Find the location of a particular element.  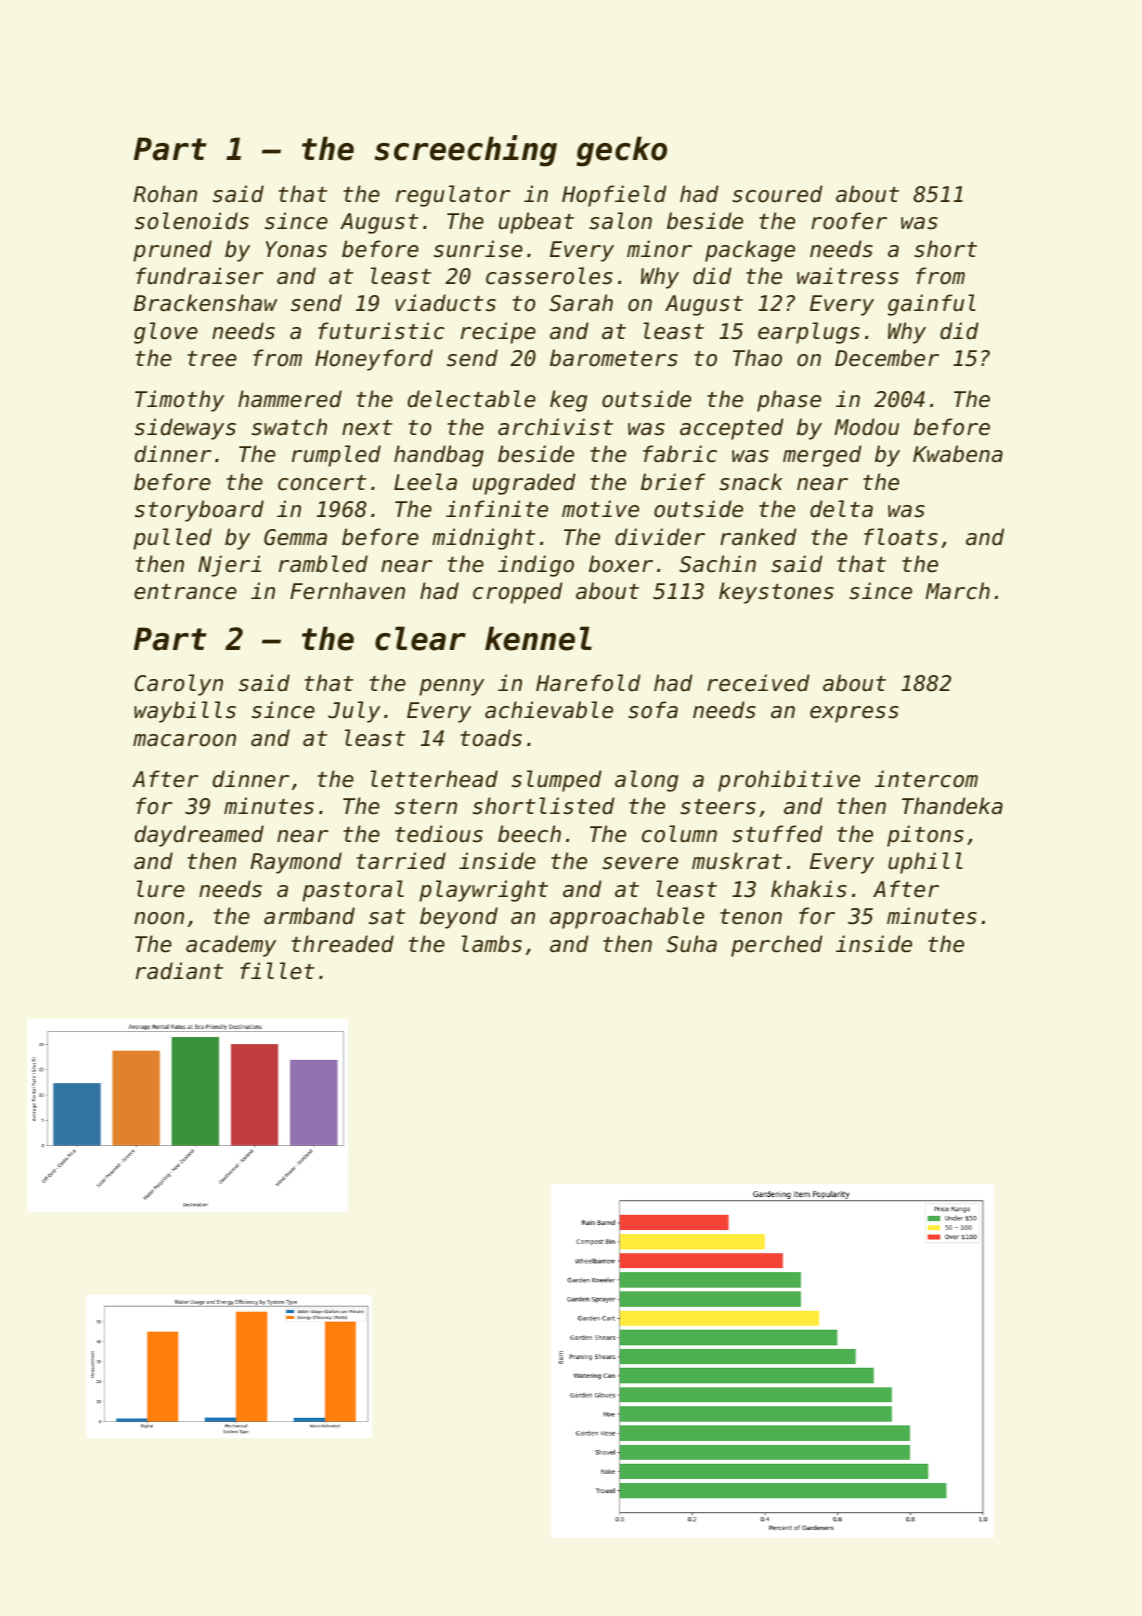

Timothy is located at coordinates (179, 401).
